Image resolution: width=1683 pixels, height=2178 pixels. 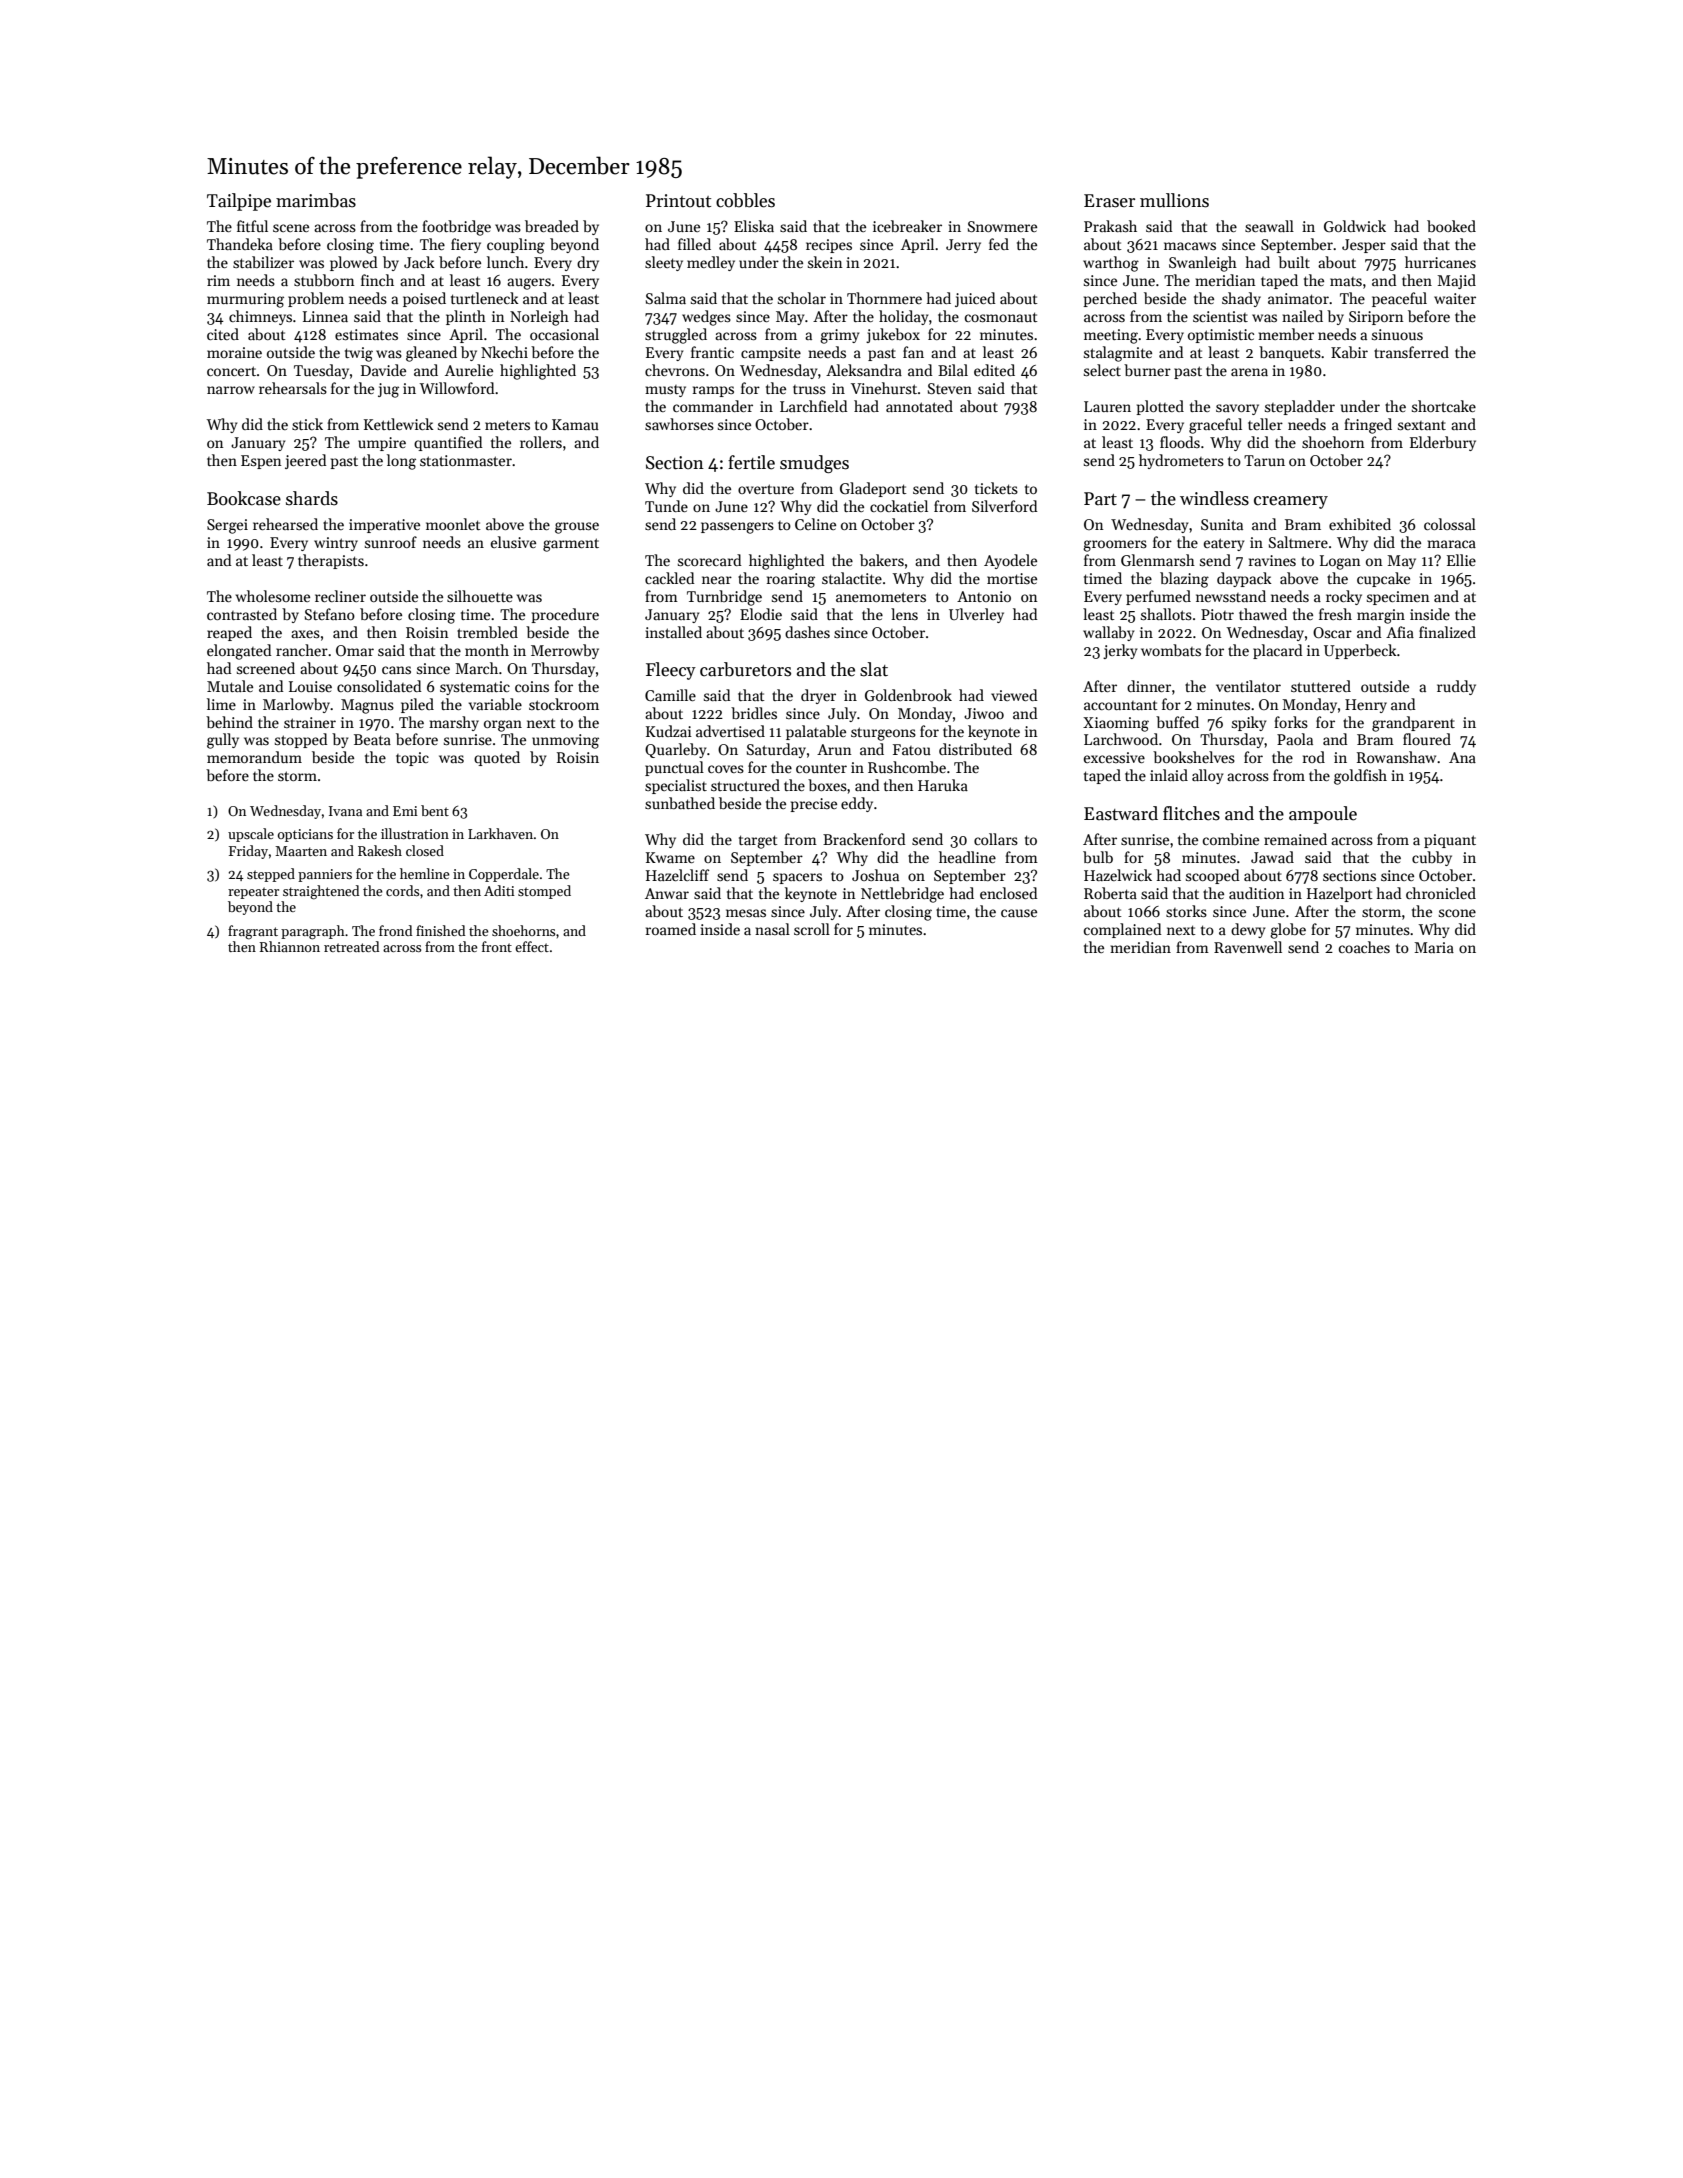 I want to click on boxes, so click(x=827, y=785).
